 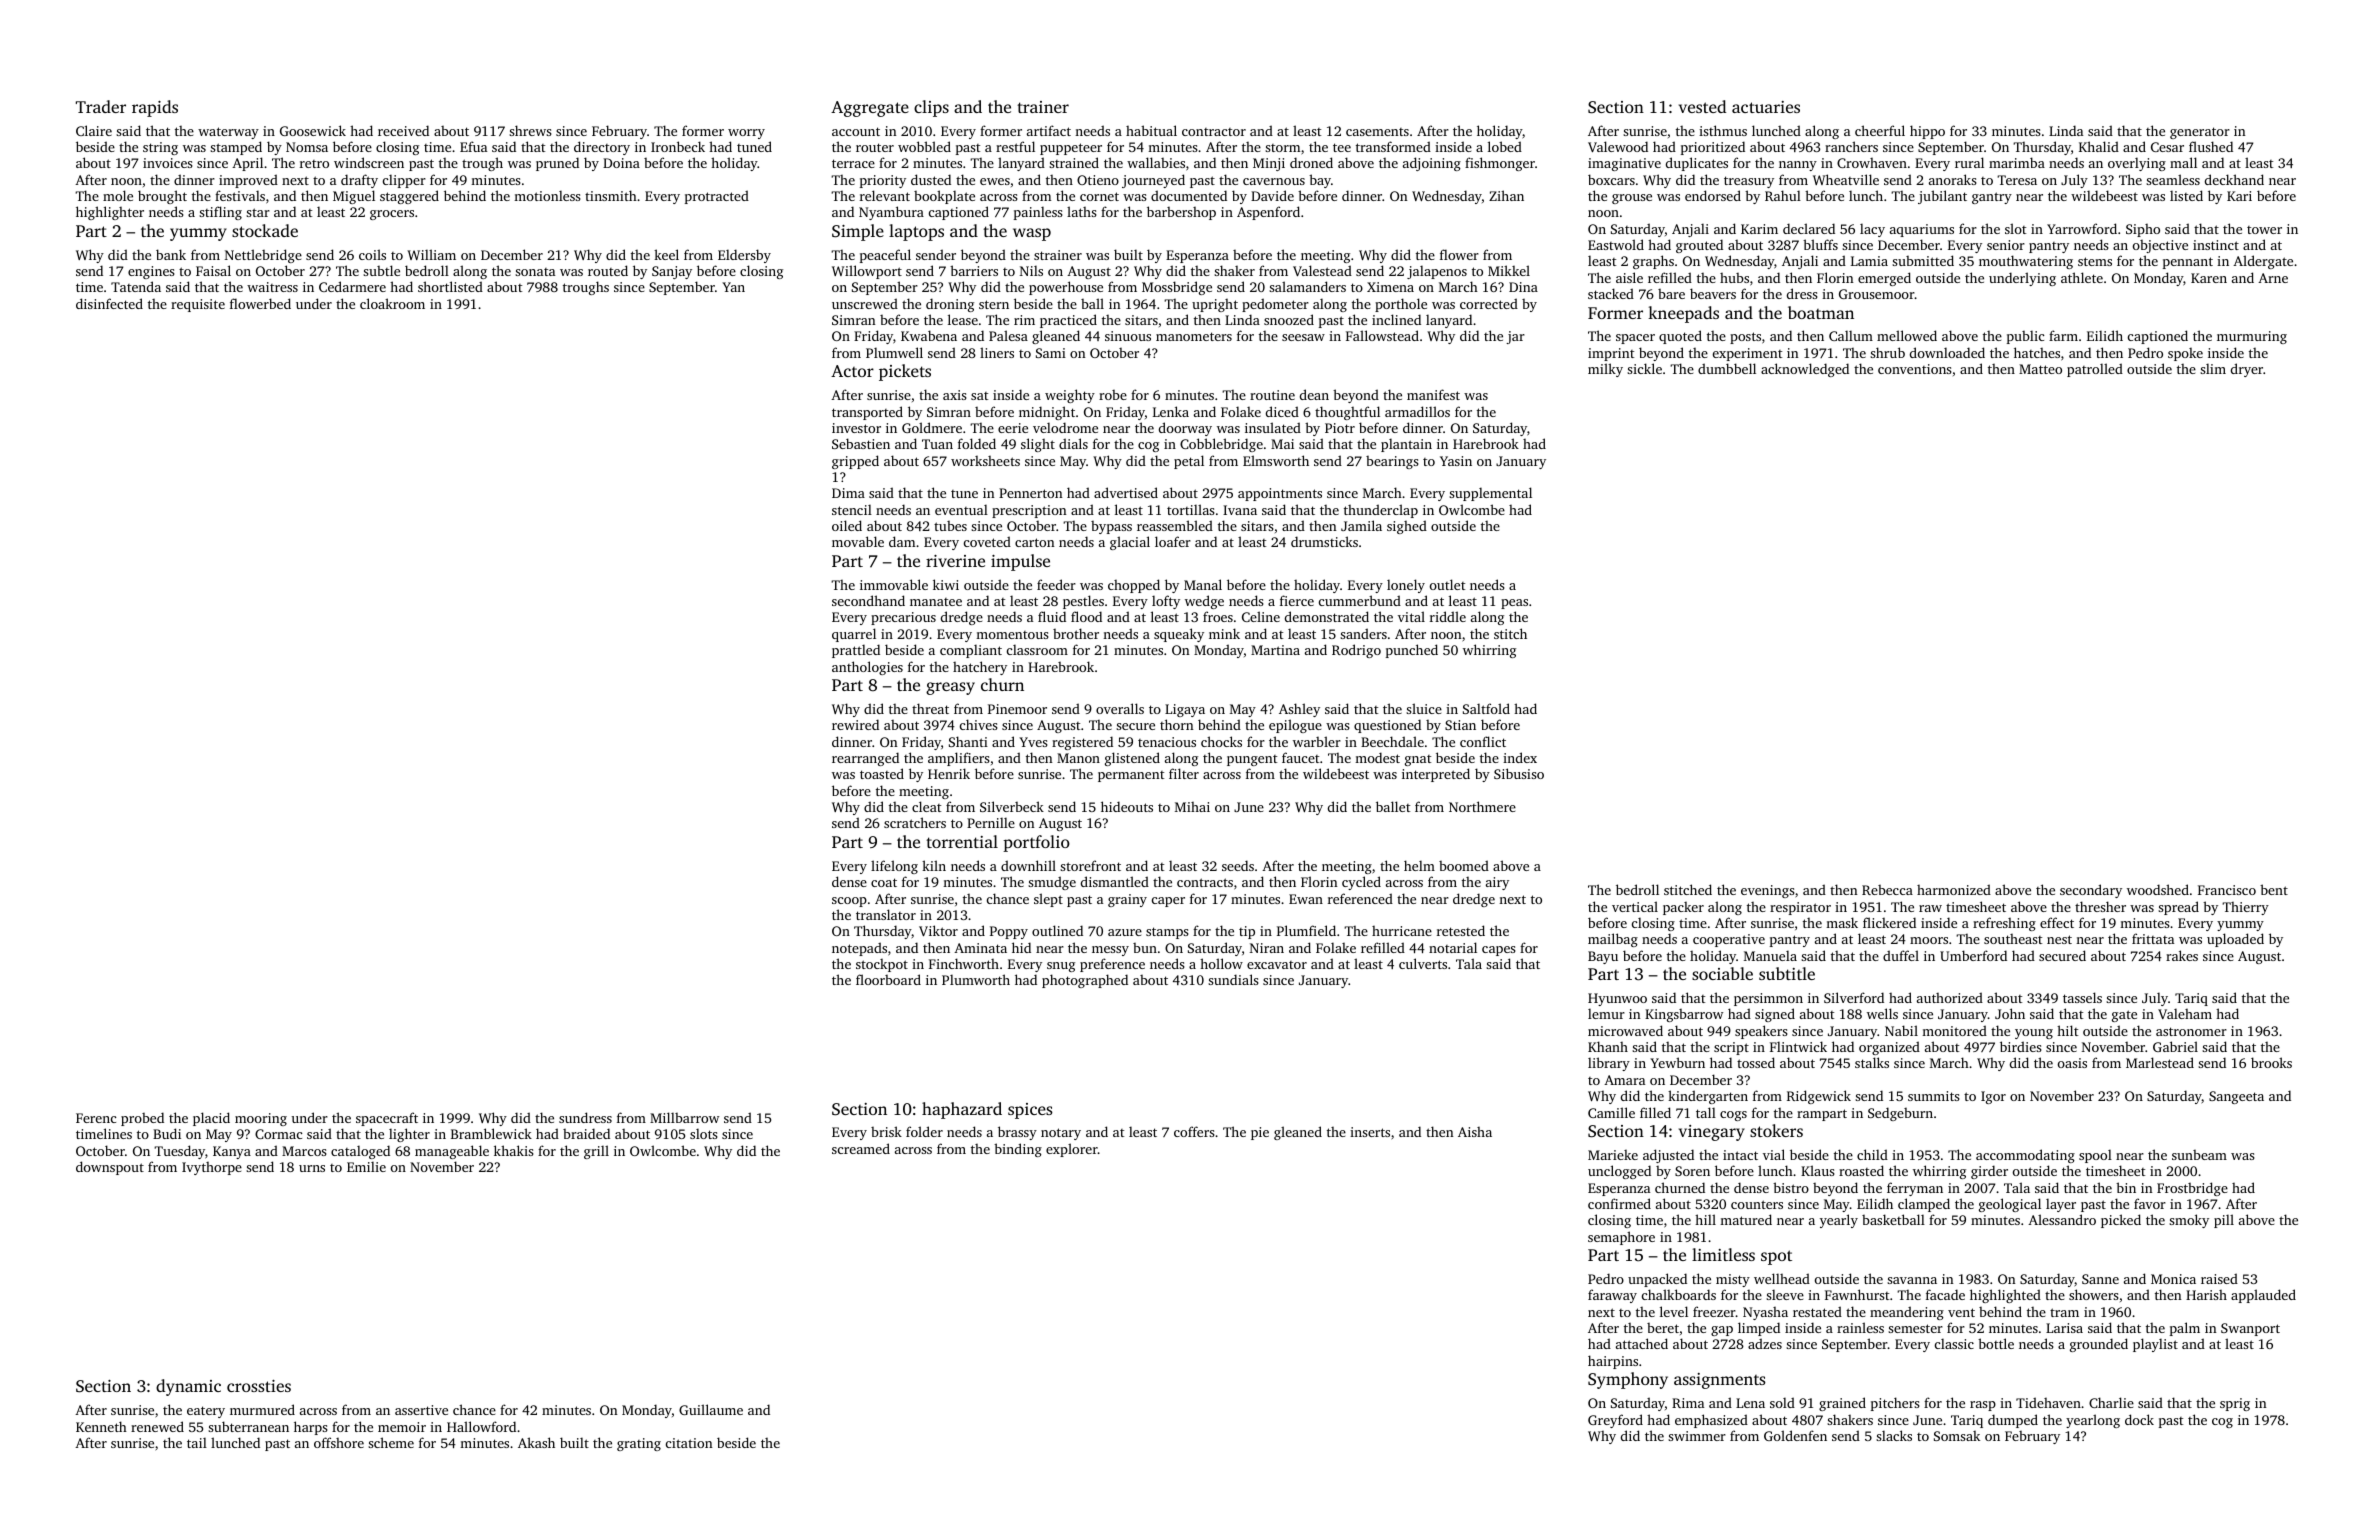 I want to click on generator, so click(x=2200, y=133).
